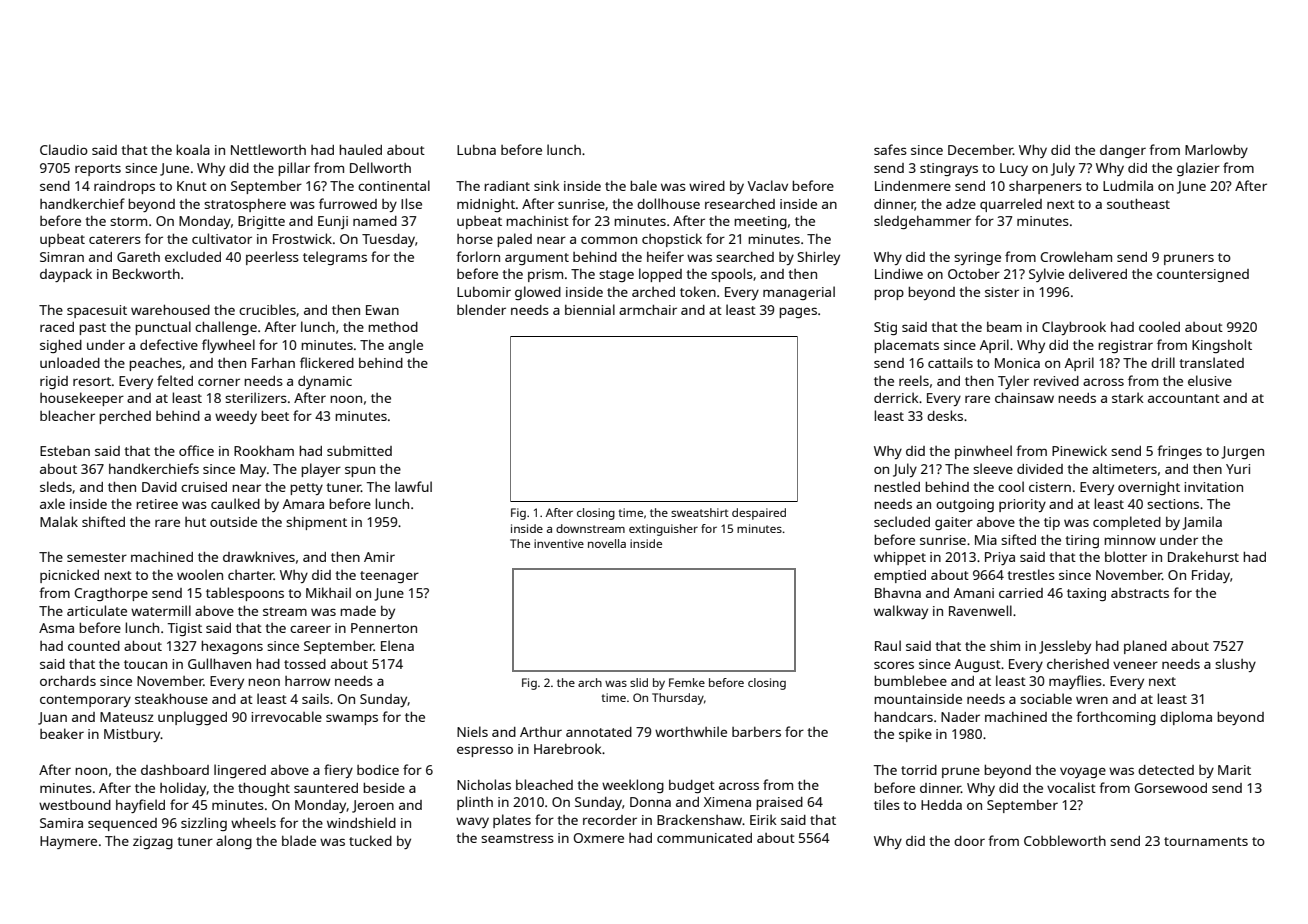  Describe the element at coordinates (1216, 151) in the screenshot. I see `Marlowby` at that location.
